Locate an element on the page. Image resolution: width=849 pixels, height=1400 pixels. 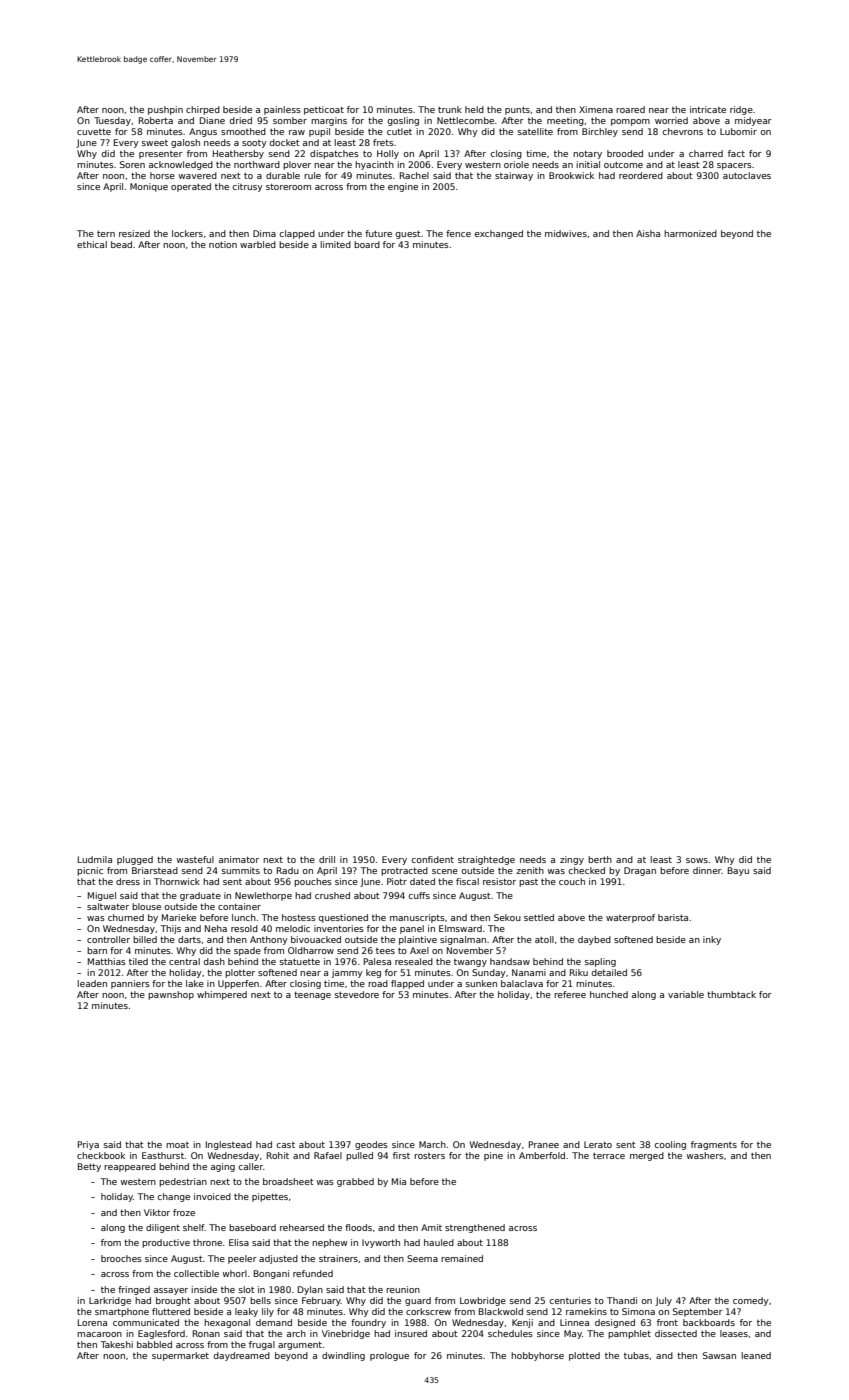
Riku is located at coordinates (579, 972).
